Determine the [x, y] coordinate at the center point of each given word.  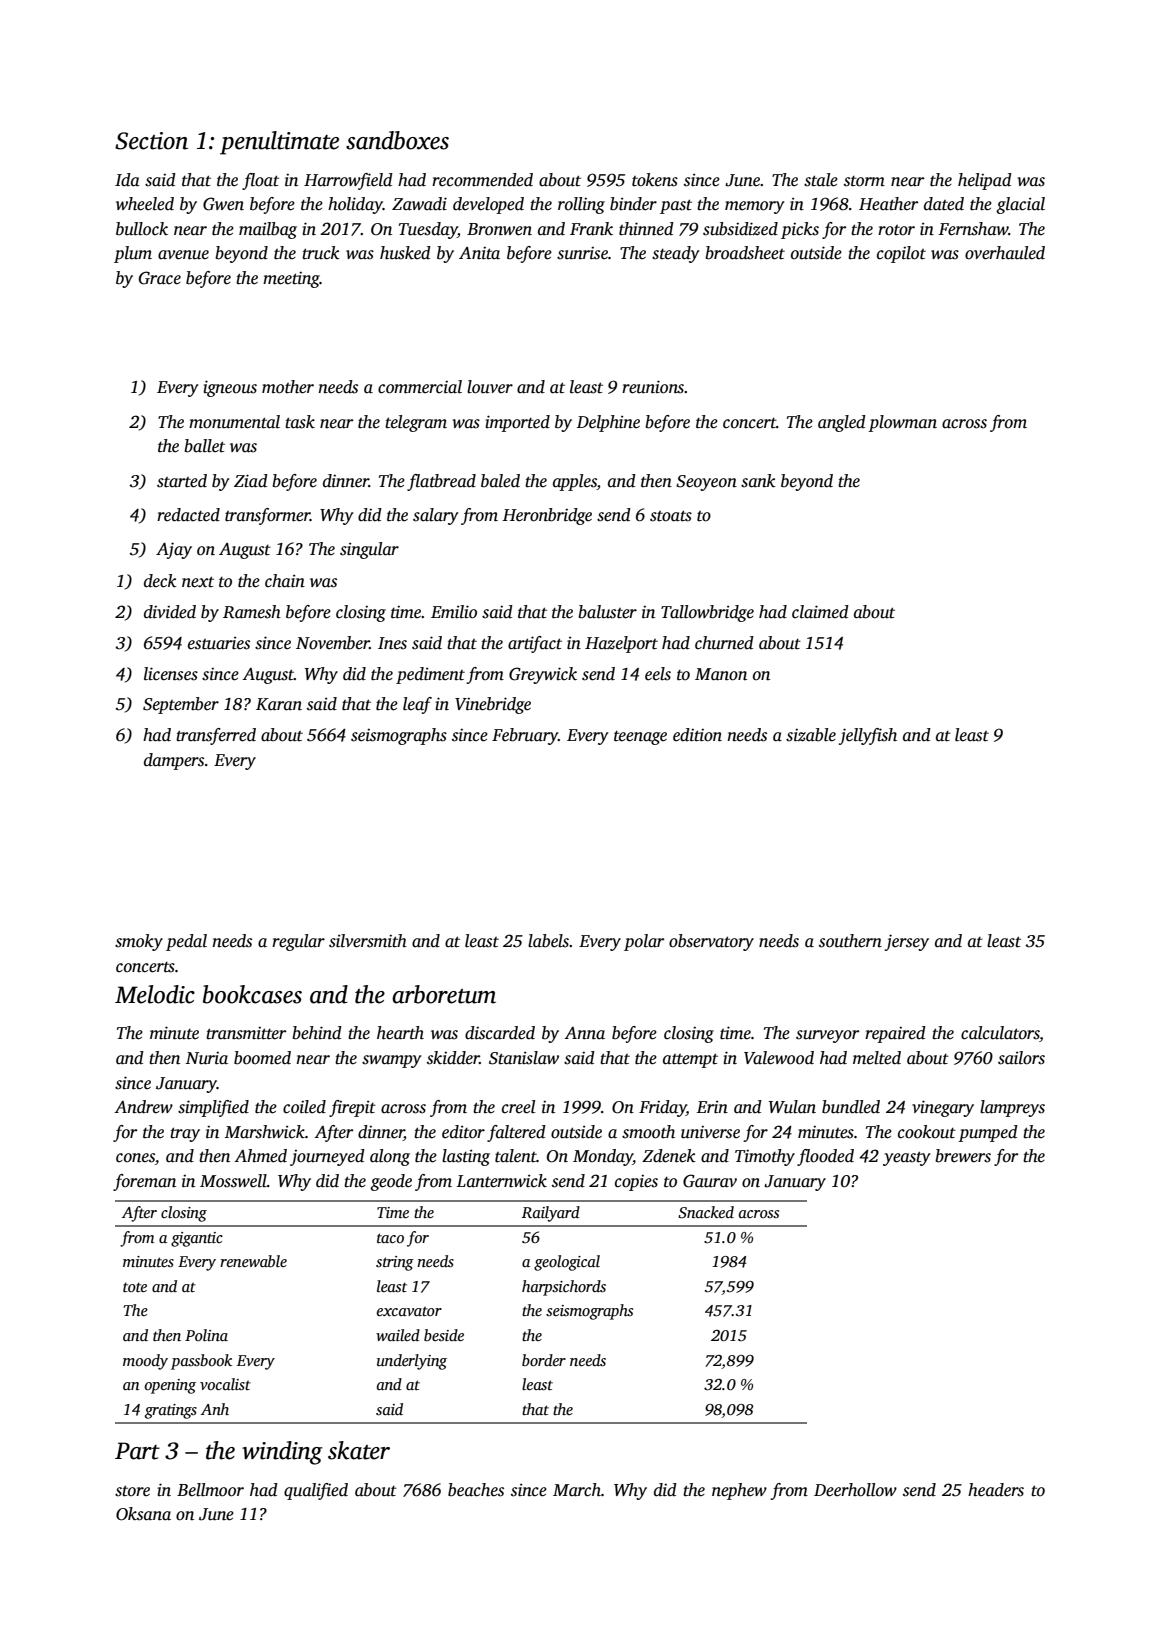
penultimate [279, 143]
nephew [739, 1491]
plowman [902, 423]
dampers [174, 761]
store [132, 1491]
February [525, 736]
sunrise [582, 253]
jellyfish [868, 736]
